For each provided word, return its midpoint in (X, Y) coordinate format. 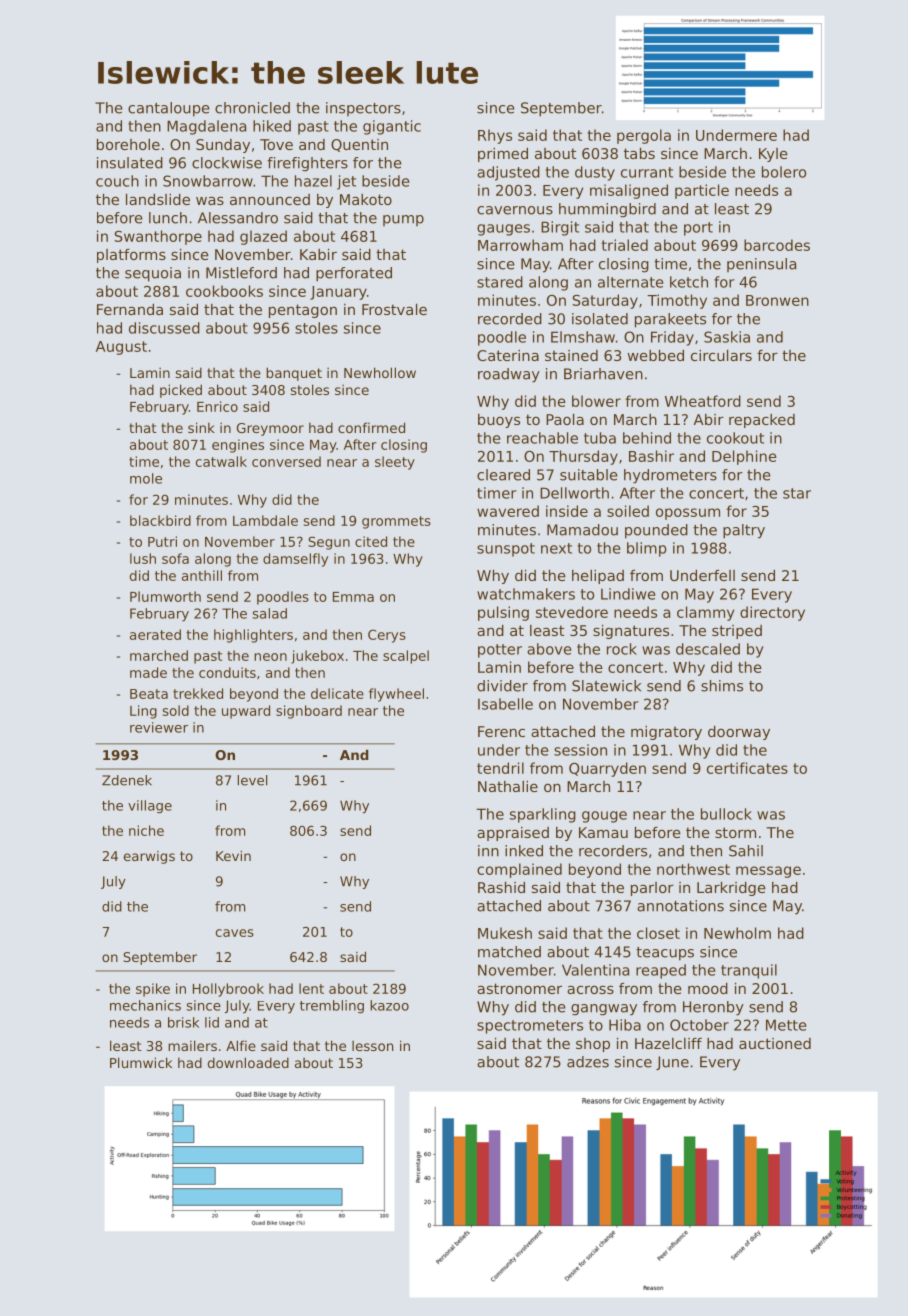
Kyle (773, 155)
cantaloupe (169, 109)
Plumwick (141, 1062)
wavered (508, 511)
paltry (744, 531)
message (768, 872)
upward (246, 712)
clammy (705, 613)
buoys (499, 421)
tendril (500, 768)
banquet (294, 374)
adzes (588, 1062)
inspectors (363, 109)
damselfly (295, 560)
